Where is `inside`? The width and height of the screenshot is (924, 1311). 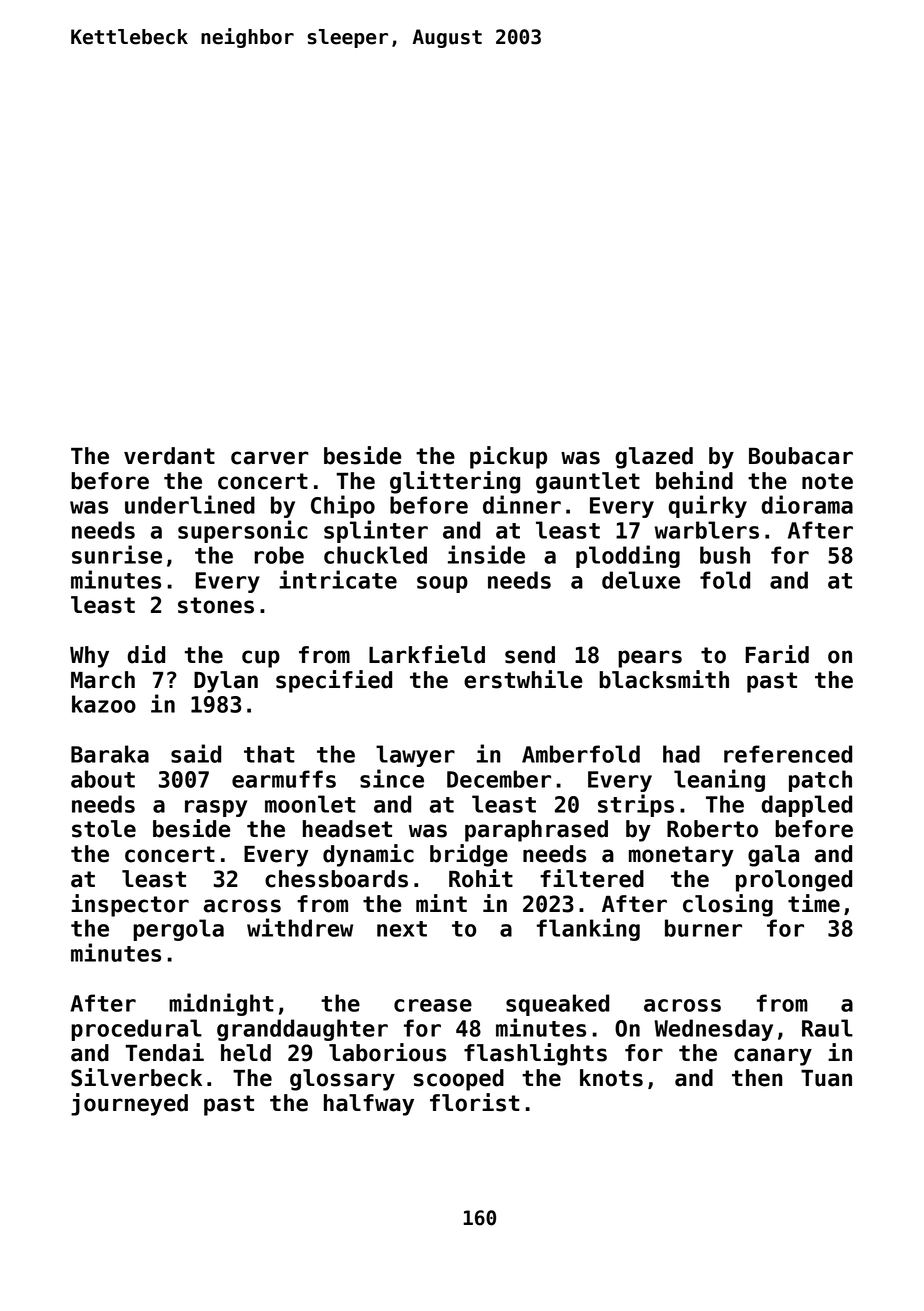
inside is located at coordinates (486, 554).
